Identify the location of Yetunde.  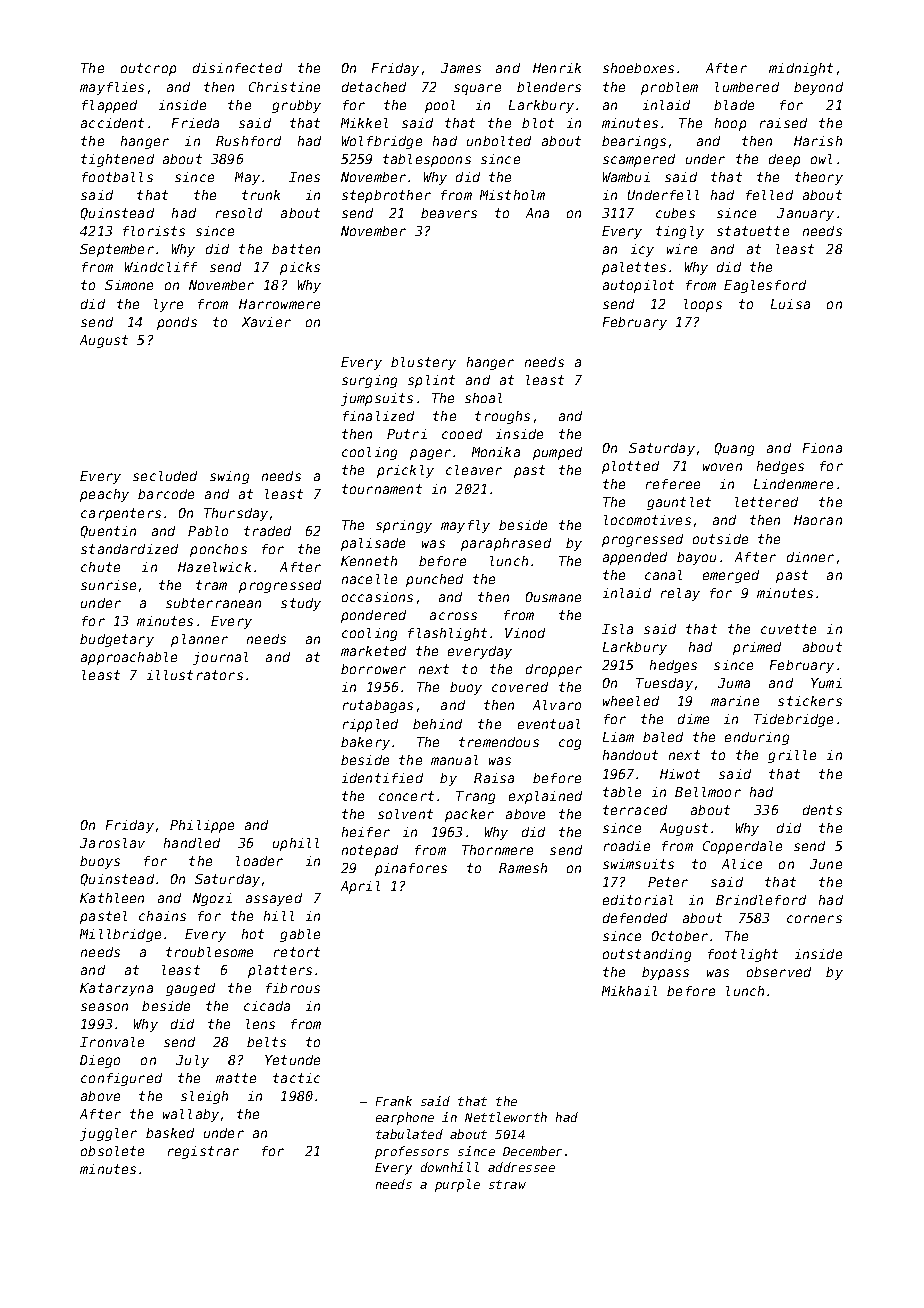
(292, 1060).
